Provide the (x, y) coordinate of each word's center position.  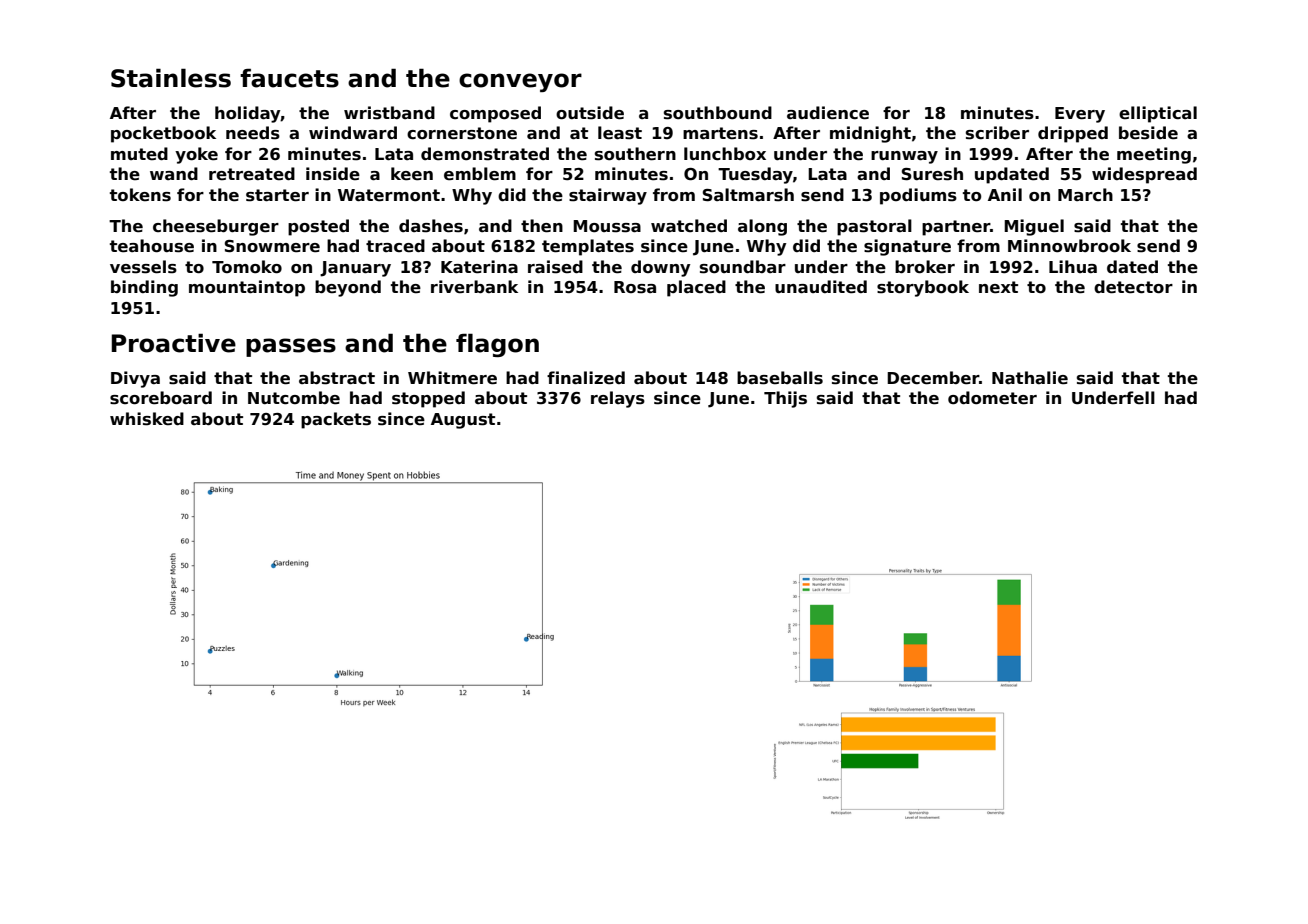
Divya (135, 379)
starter (277, 195)
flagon (497, 345)
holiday (248, 114)
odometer (992, 398)
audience (828, 113)
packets (336, 420)
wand (174, 173)
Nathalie (1030, 378)
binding (144, 288)
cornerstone (462, 133)
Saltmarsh (748, 195)
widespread (1144, 175)
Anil (1005, 194)
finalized (586, 378)
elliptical (1158, 114)
